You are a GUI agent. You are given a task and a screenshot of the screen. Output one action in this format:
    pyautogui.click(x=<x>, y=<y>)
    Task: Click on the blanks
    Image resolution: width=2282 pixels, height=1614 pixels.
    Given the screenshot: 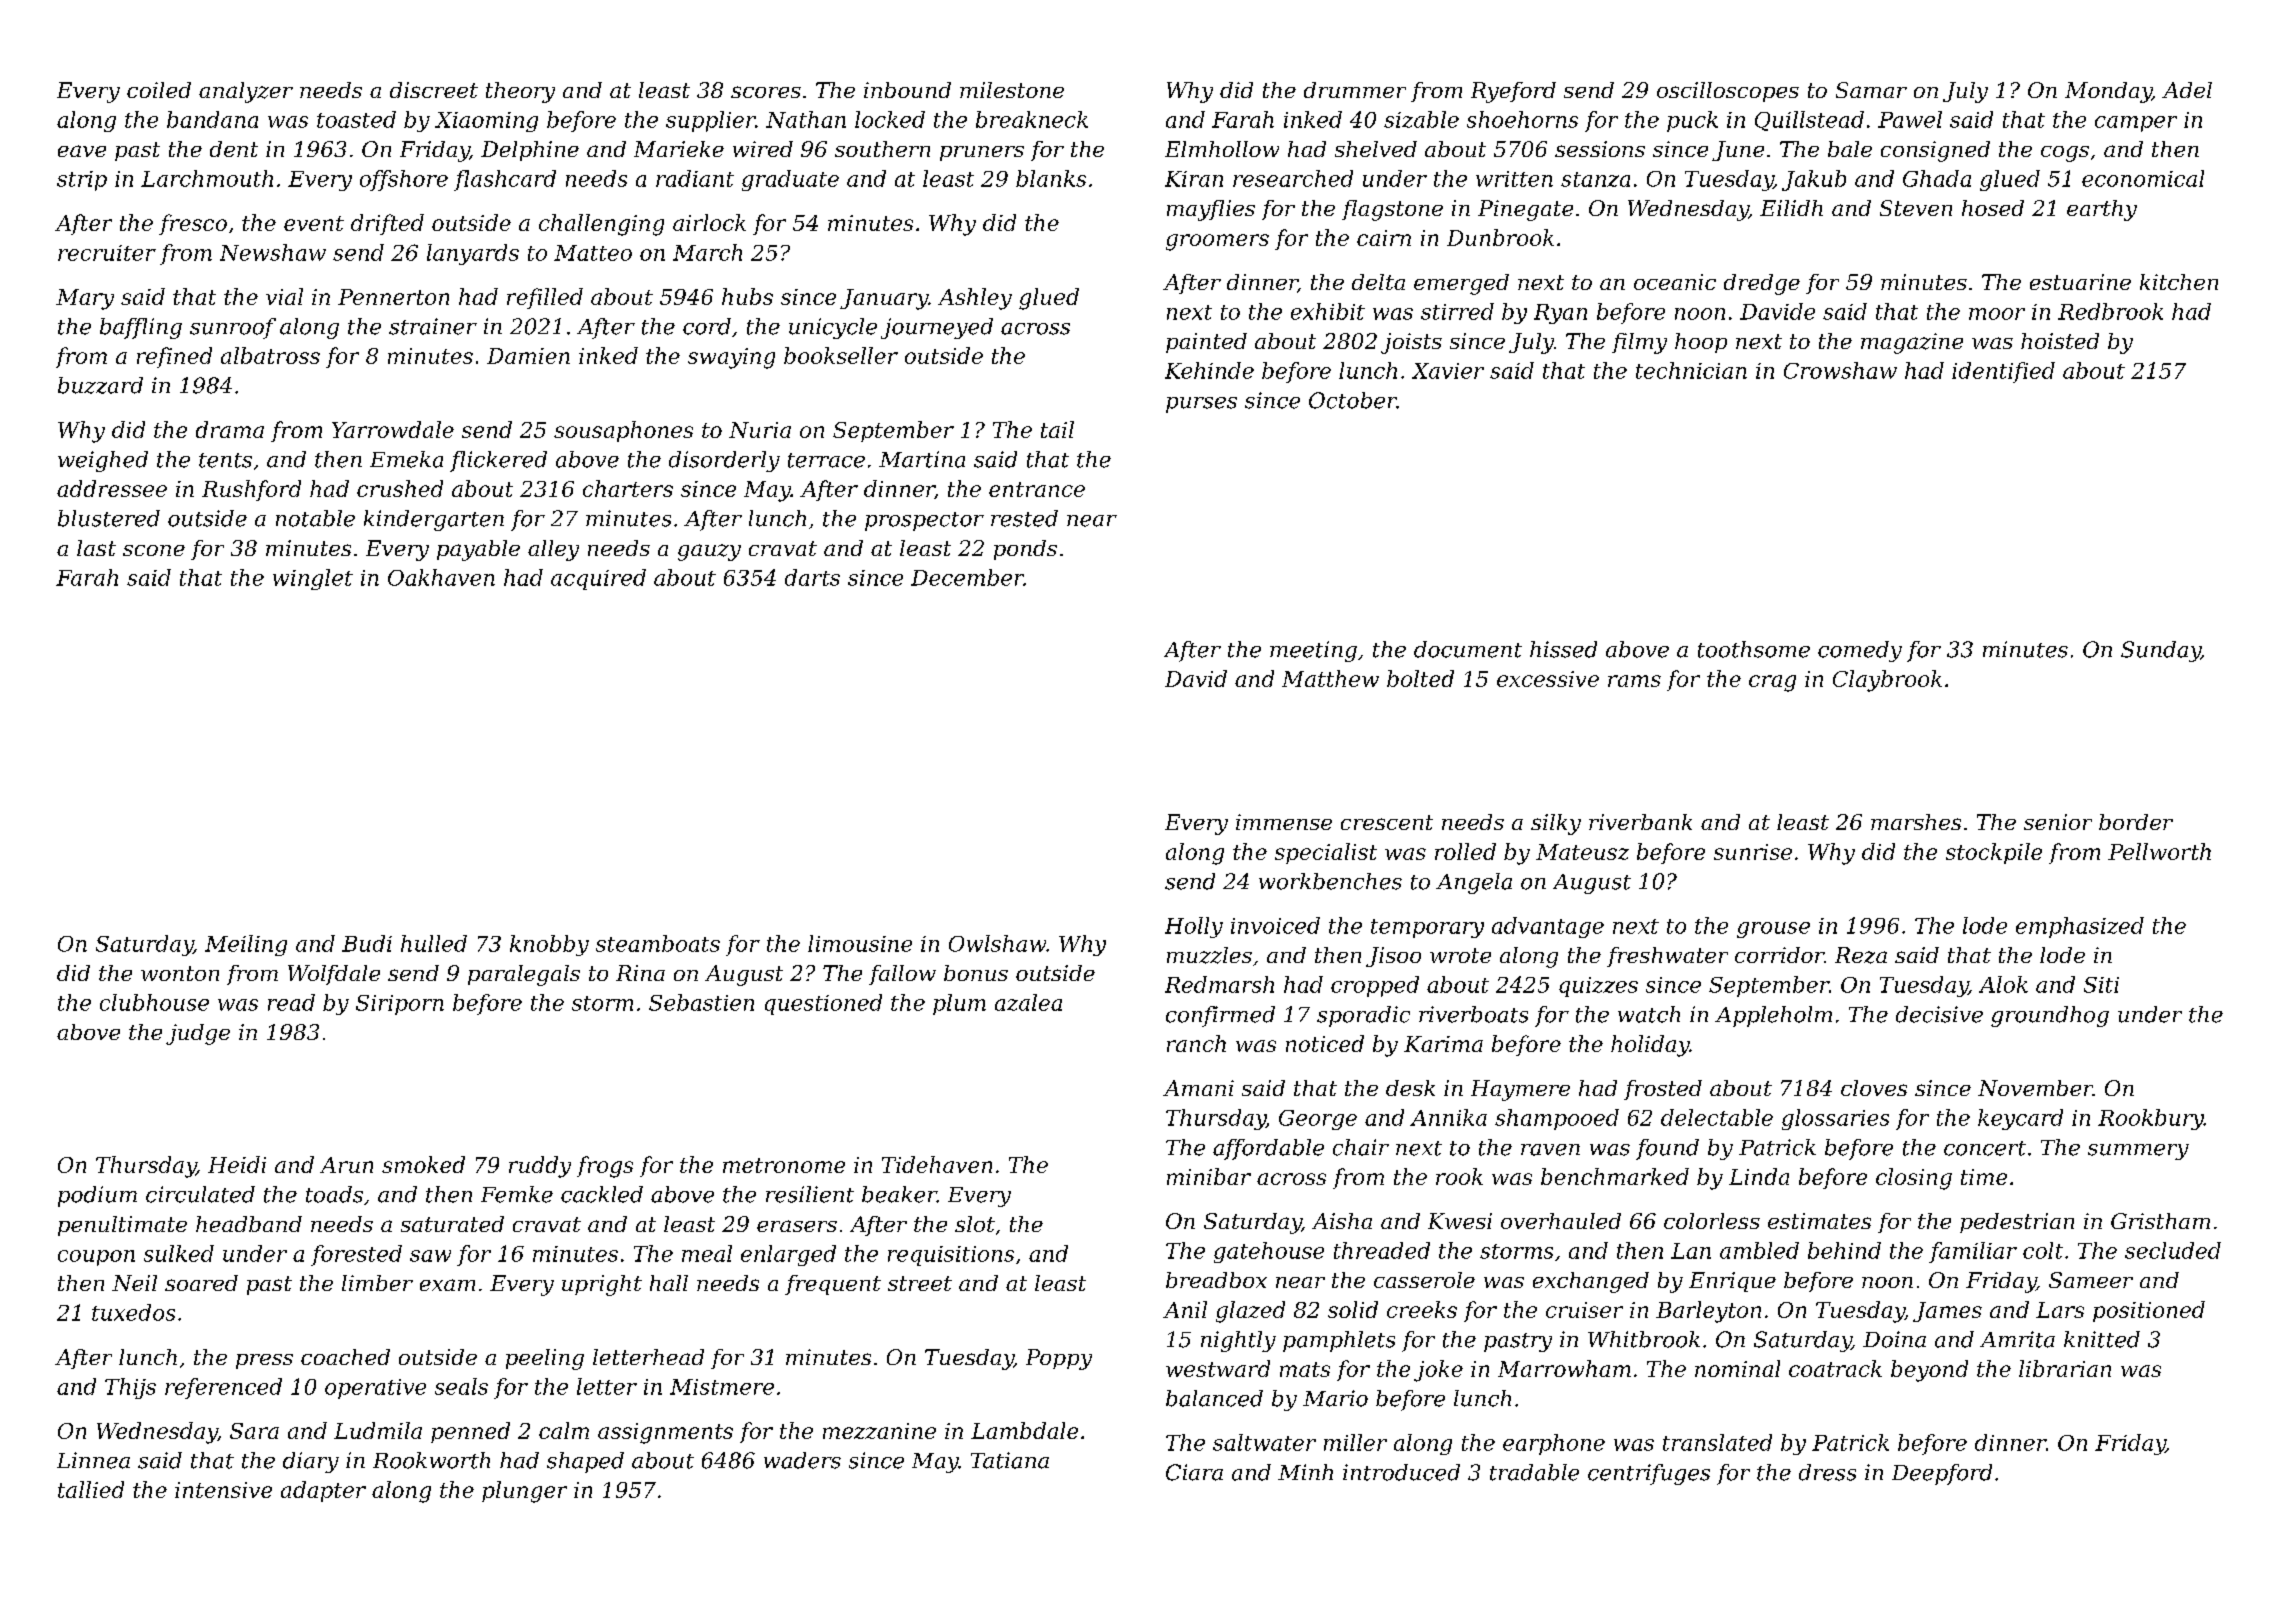 What is the action you would take?
    pyautogui.click(x=1051, y=178)
